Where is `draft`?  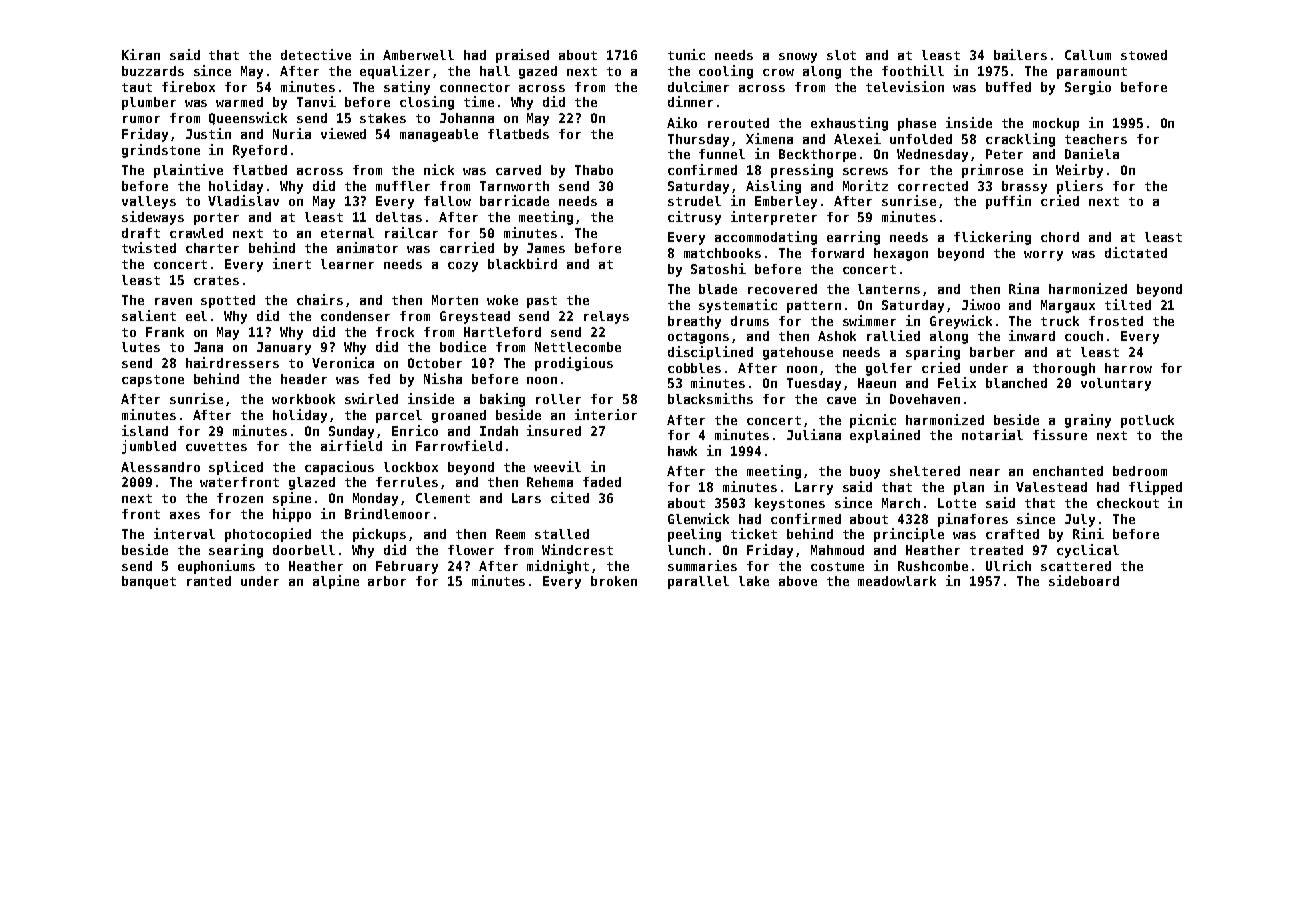 draft is located at coordinates (141, 233).
